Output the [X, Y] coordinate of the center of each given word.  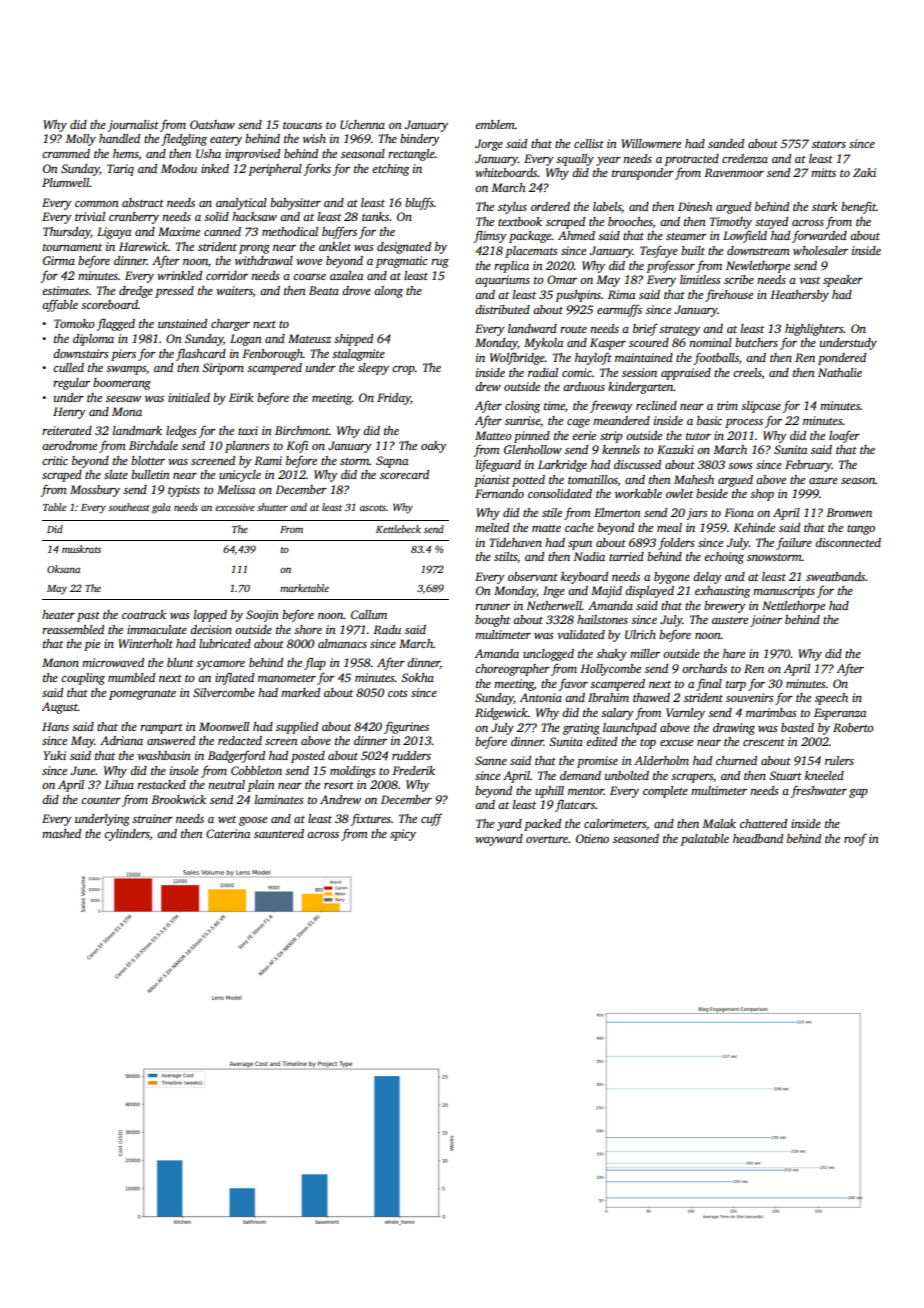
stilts [505, 556]
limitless [700, 279]
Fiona [739, 512]
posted [308, 757]
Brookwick [178, 799]
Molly [80, 140]
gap [858, 793]
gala [161, 508]
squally [575, 160]
